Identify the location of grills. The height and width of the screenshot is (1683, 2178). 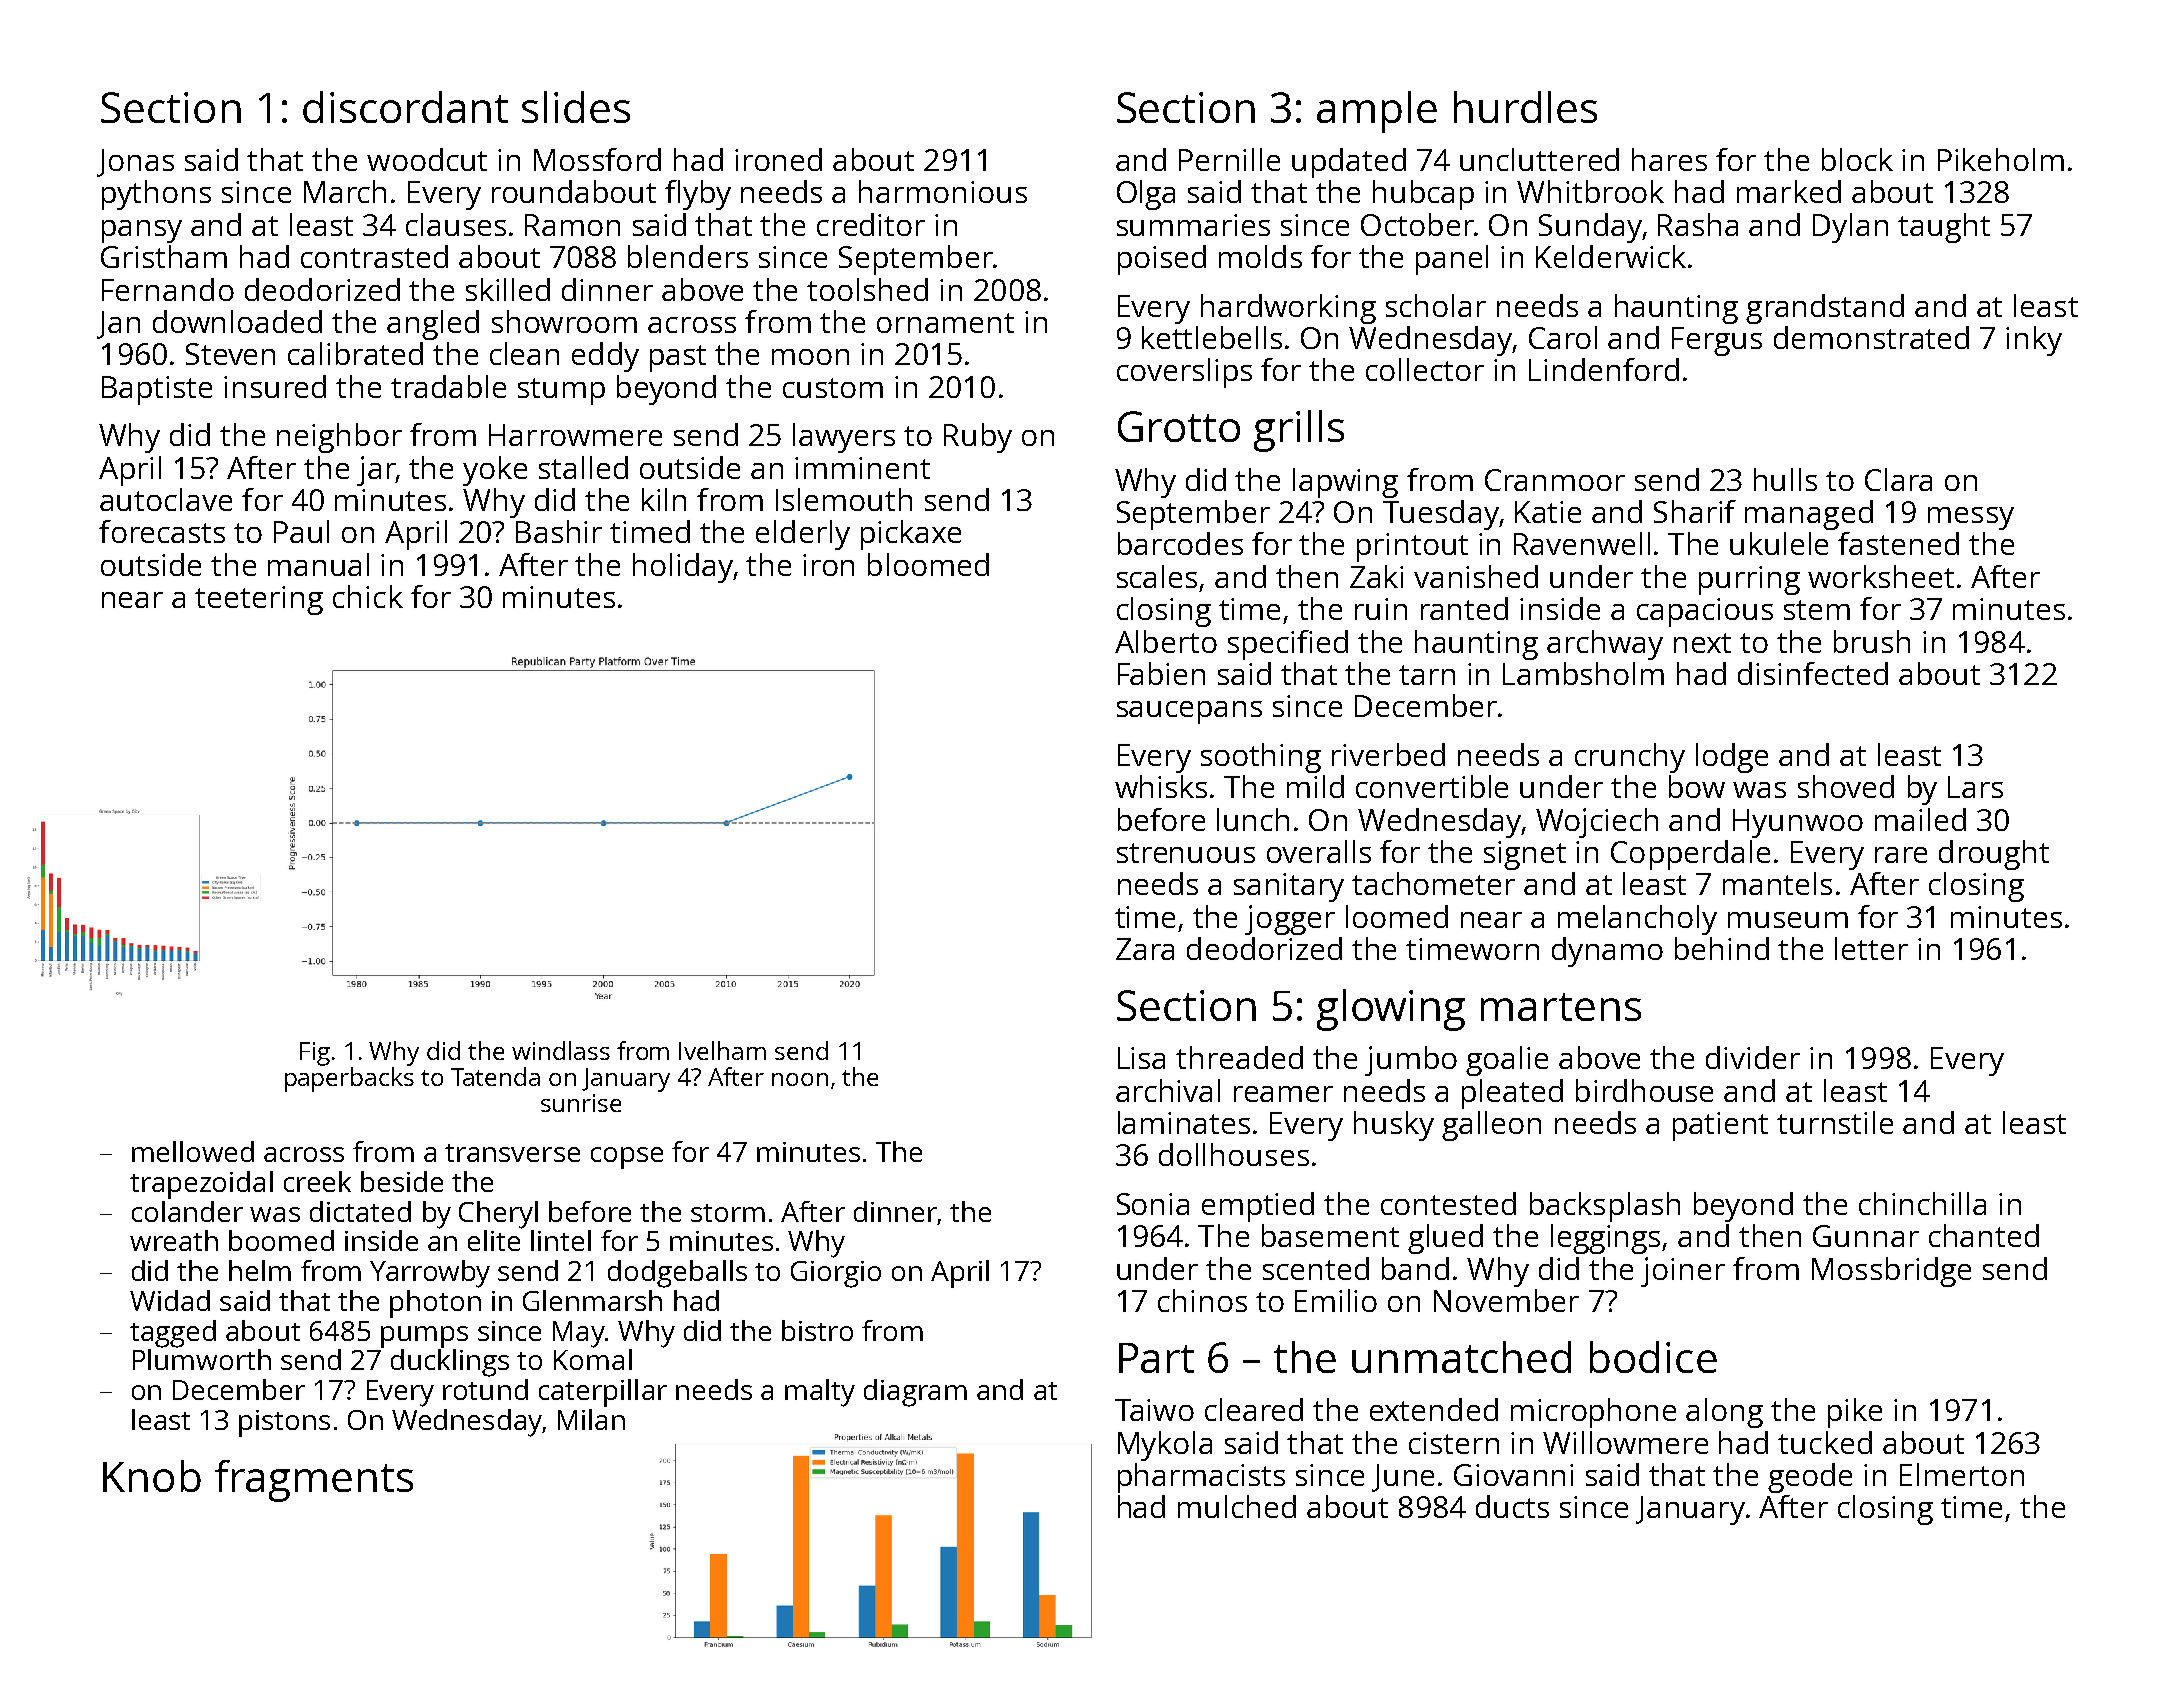
(1299, 431).
